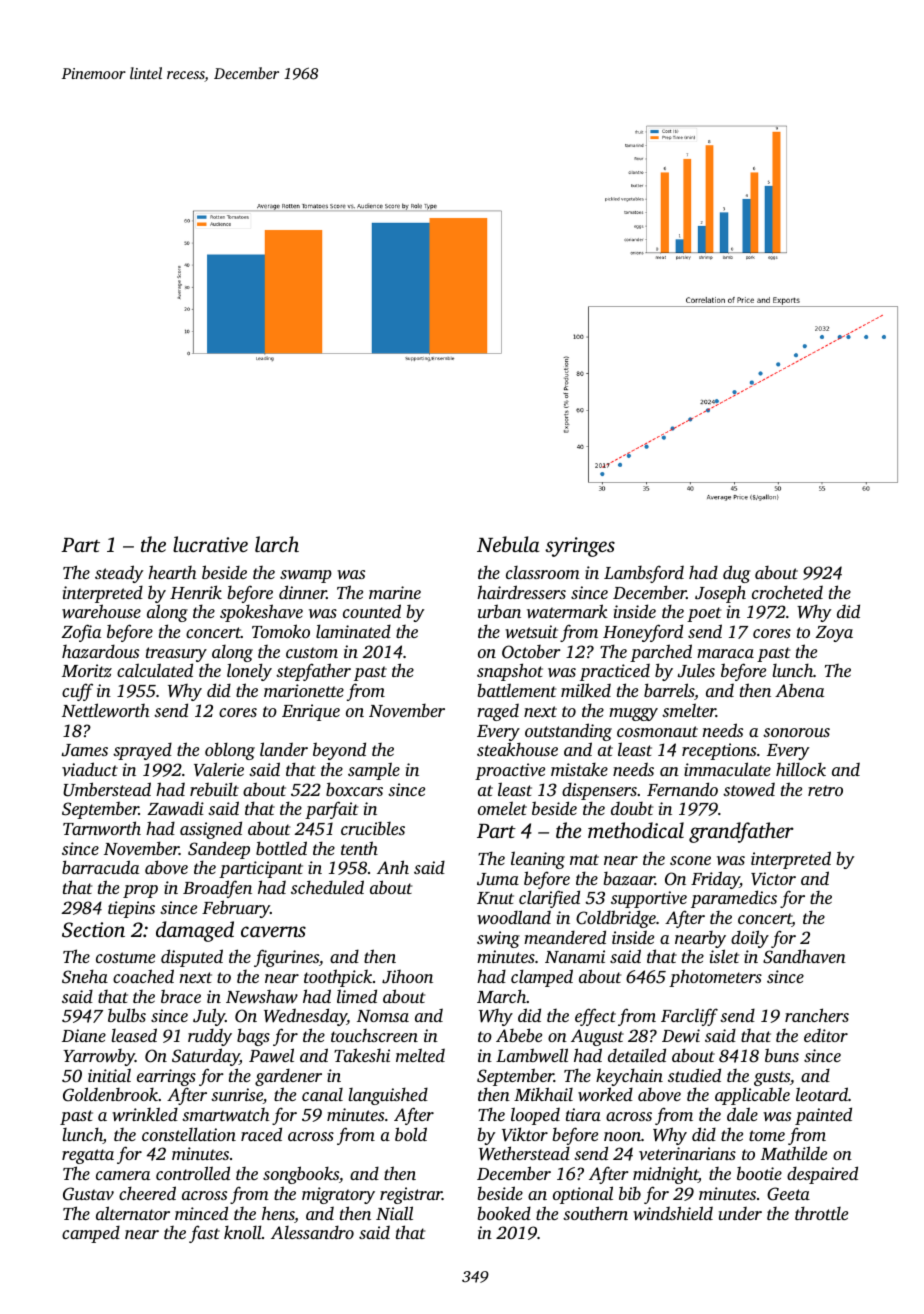 The width and height of the screenshot is (924, 1314). Describe the element at coordinates (525, 1134) in the screenshot. I see `Viktor` at that location.
